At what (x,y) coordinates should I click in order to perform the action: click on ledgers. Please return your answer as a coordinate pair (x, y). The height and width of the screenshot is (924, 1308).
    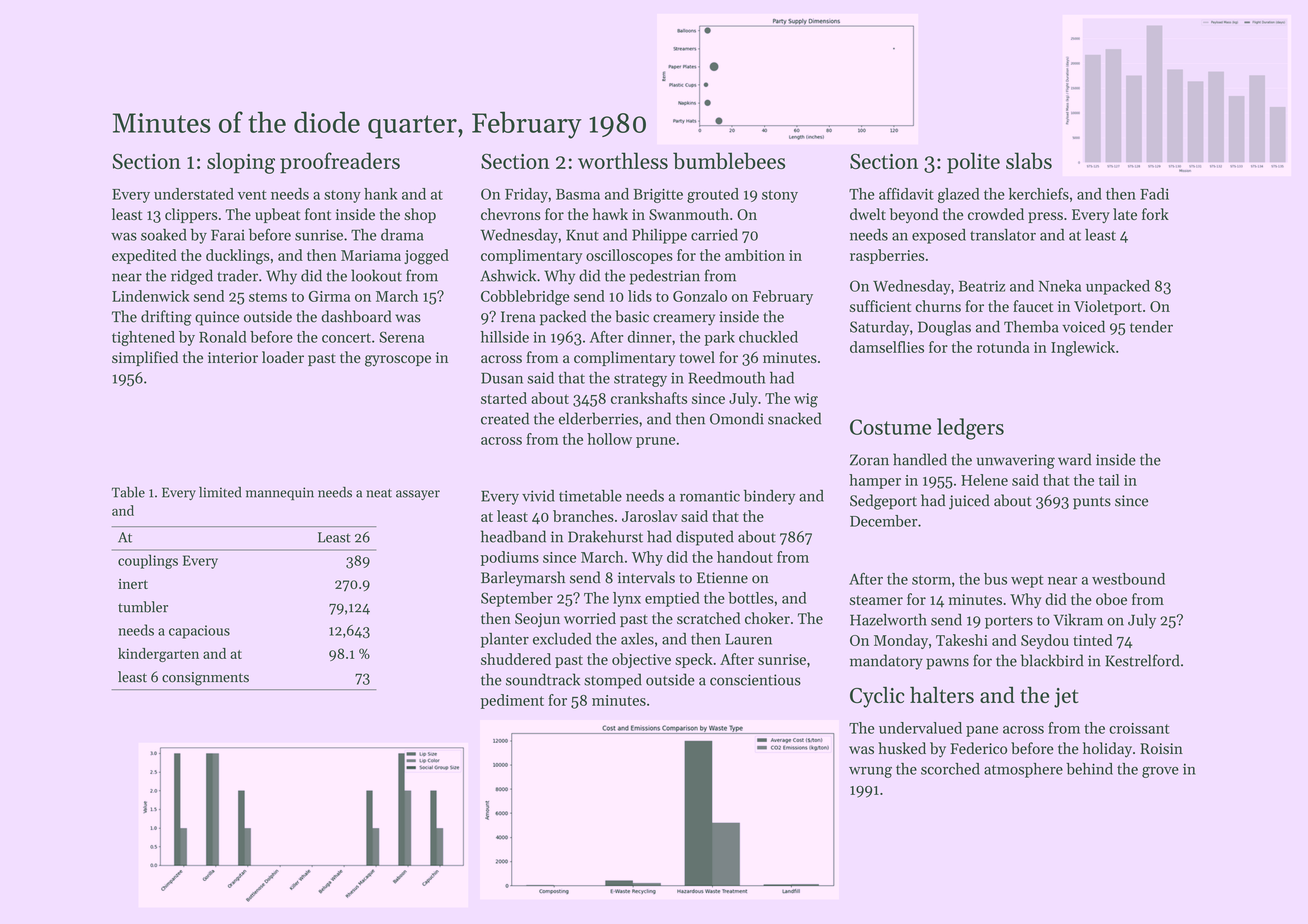
    Looking at the image, I should click on (970, 429).
